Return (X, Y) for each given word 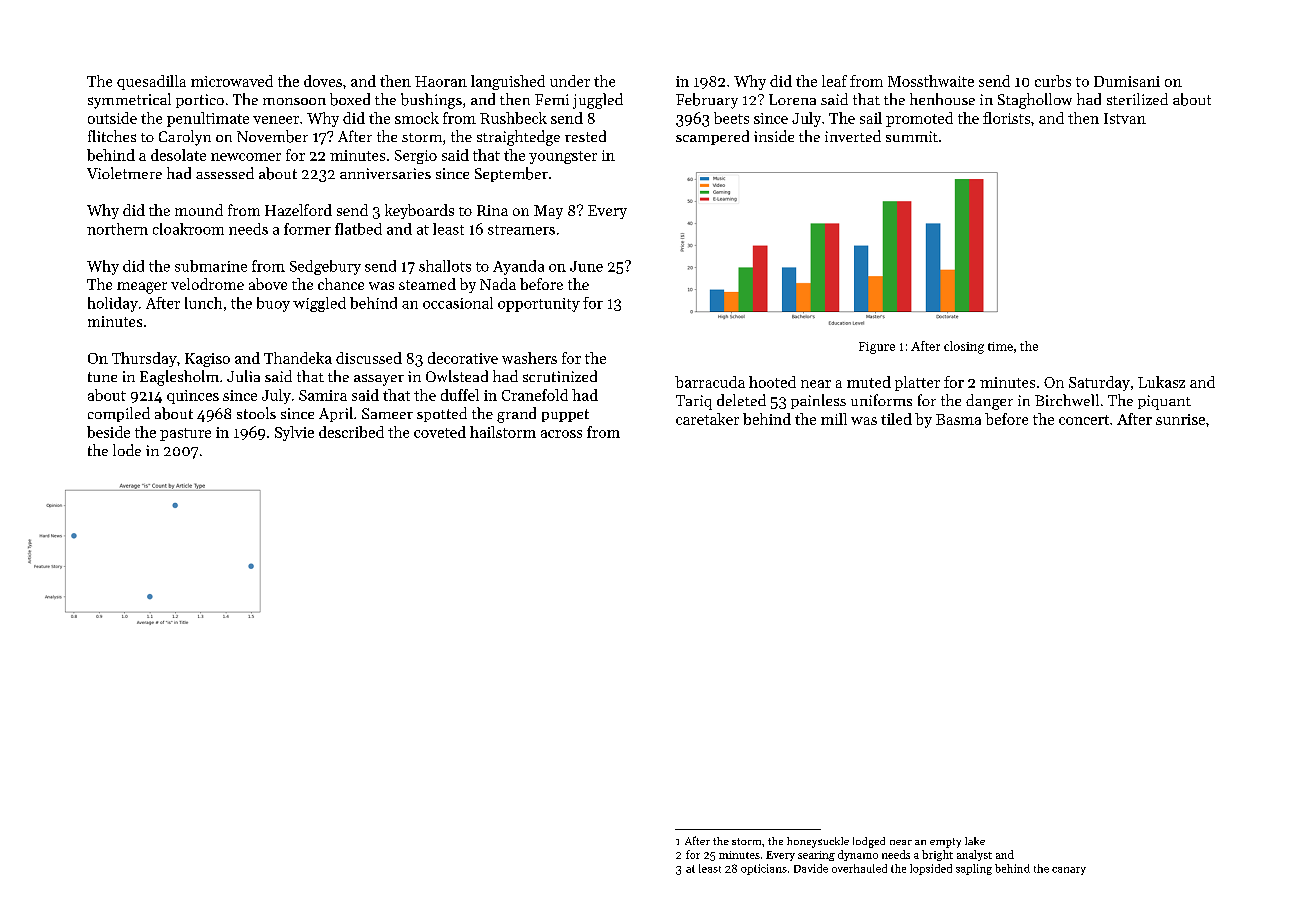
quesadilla (151, 82)
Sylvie (294, 433)
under (570, 81)
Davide (811, 868)
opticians (764, 869)
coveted (440, 432)
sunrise (1180, 419)
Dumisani (1127, 81)
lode (127, 450)
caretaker (707, 419)
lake (975, 841)
